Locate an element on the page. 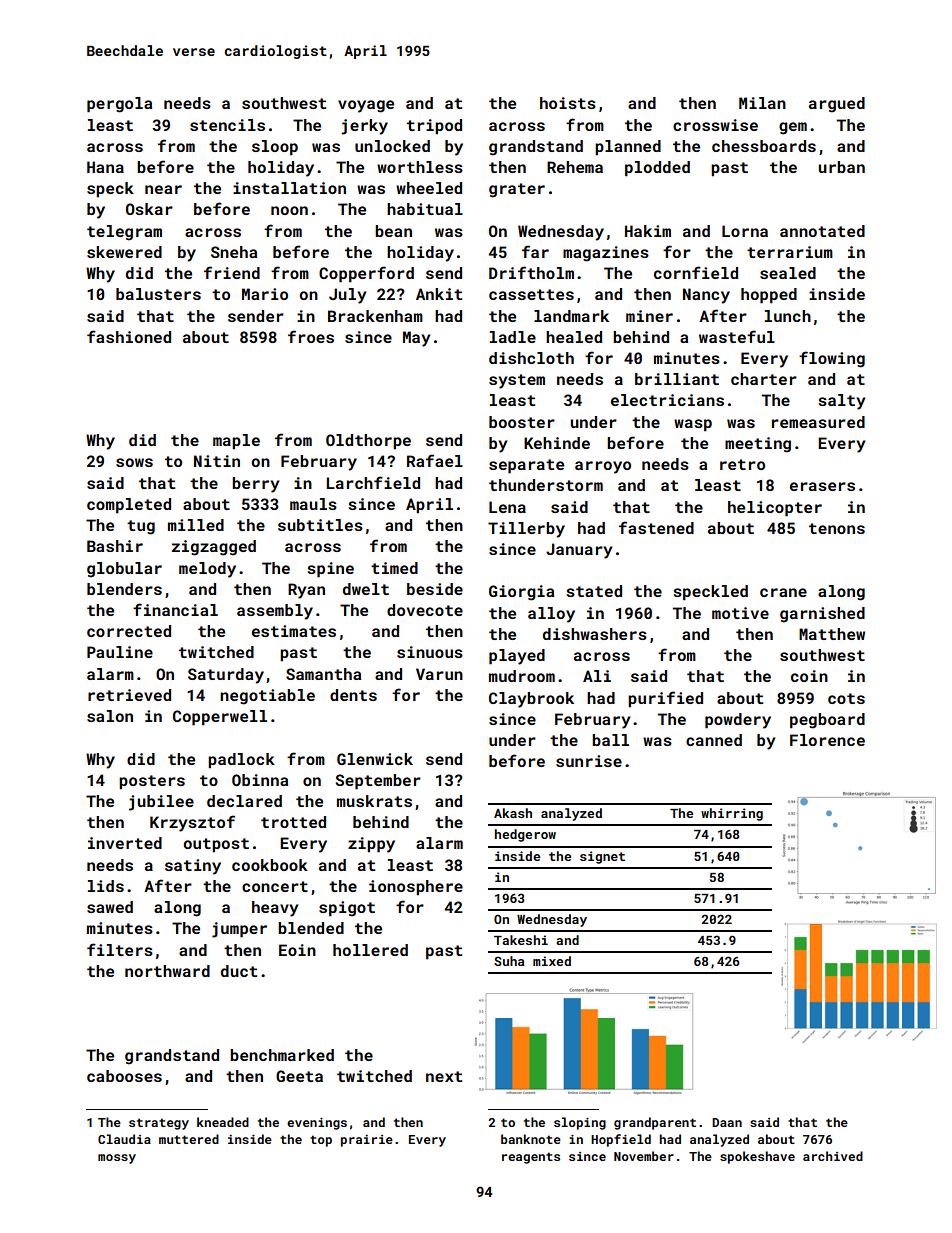 This image has height=1233, width=952. stated is located at coordinates (594, 591).
